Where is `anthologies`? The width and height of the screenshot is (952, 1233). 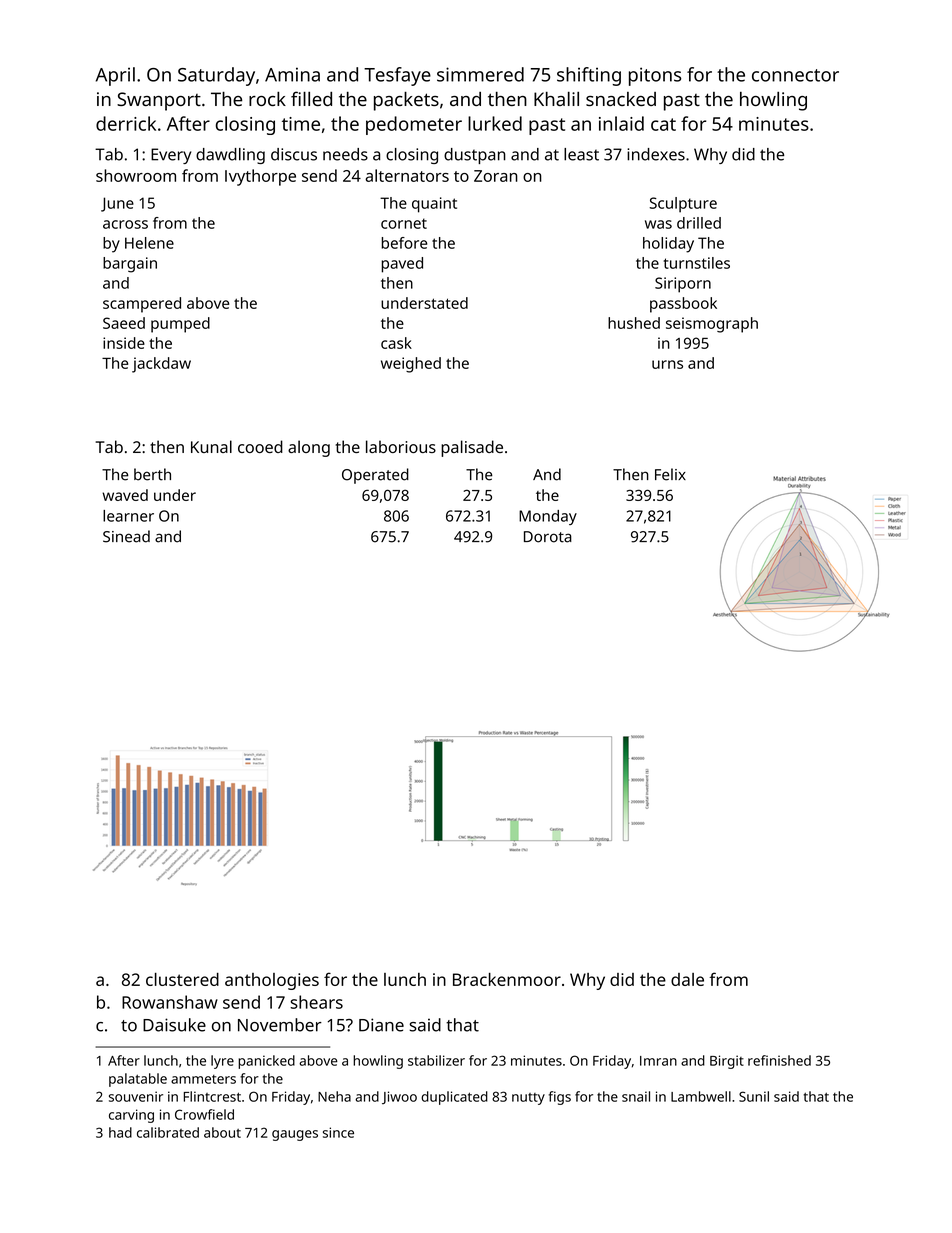
anthologies is located at coordinates (272, 981).
